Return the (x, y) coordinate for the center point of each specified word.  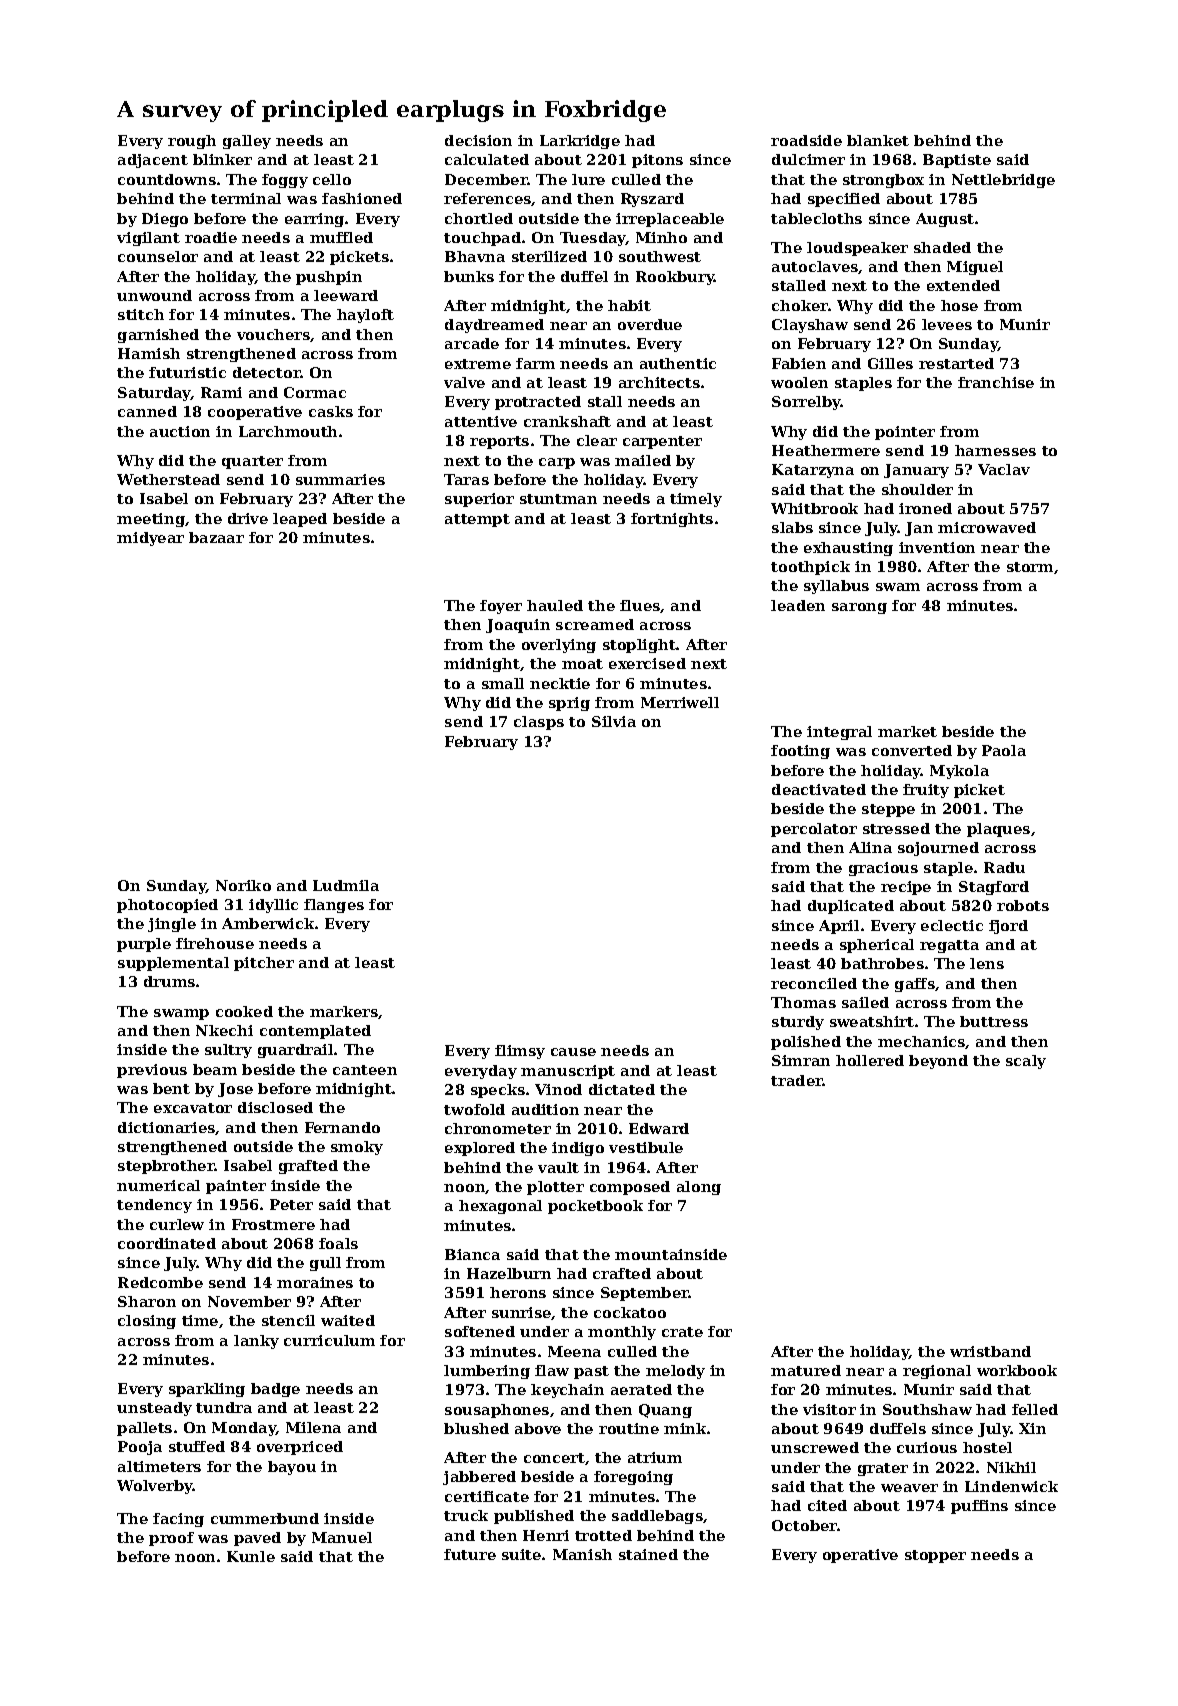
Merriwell (680, 702)
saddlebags (657, 1517)
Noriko (243, 885)
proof (171, 1539)
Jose (235, 1090)
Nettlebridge (1003, 181)
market (907, 731)
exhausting (848, 549)
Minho (661, 237)
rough (192, 142)
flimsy (520, 1052)
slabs (792, 527)
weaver (909, 1488)
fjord (1008, 927)
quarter (252, 462)
